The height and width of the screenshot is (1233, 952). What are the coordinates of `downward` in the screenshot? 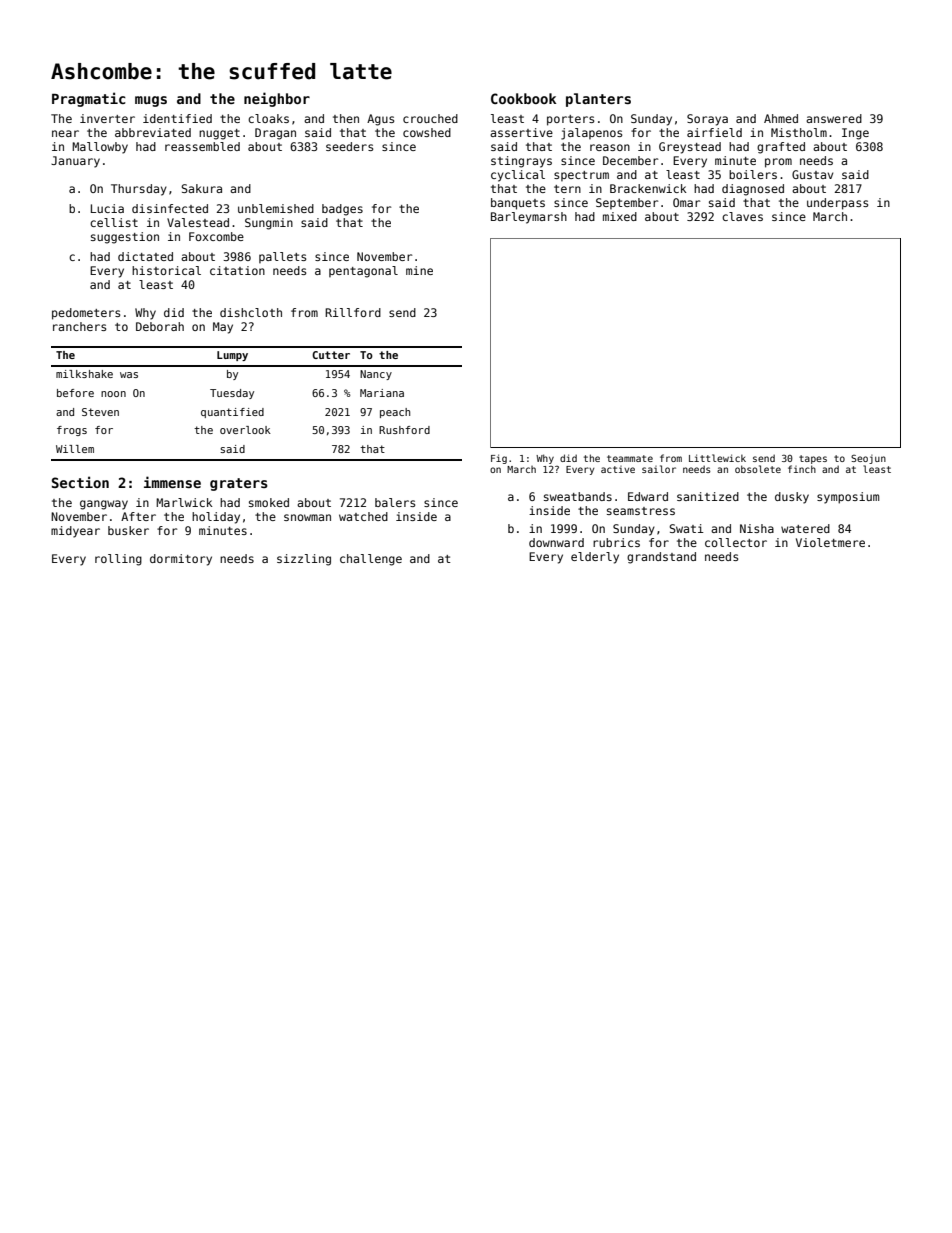 It's located at (556, 542).
